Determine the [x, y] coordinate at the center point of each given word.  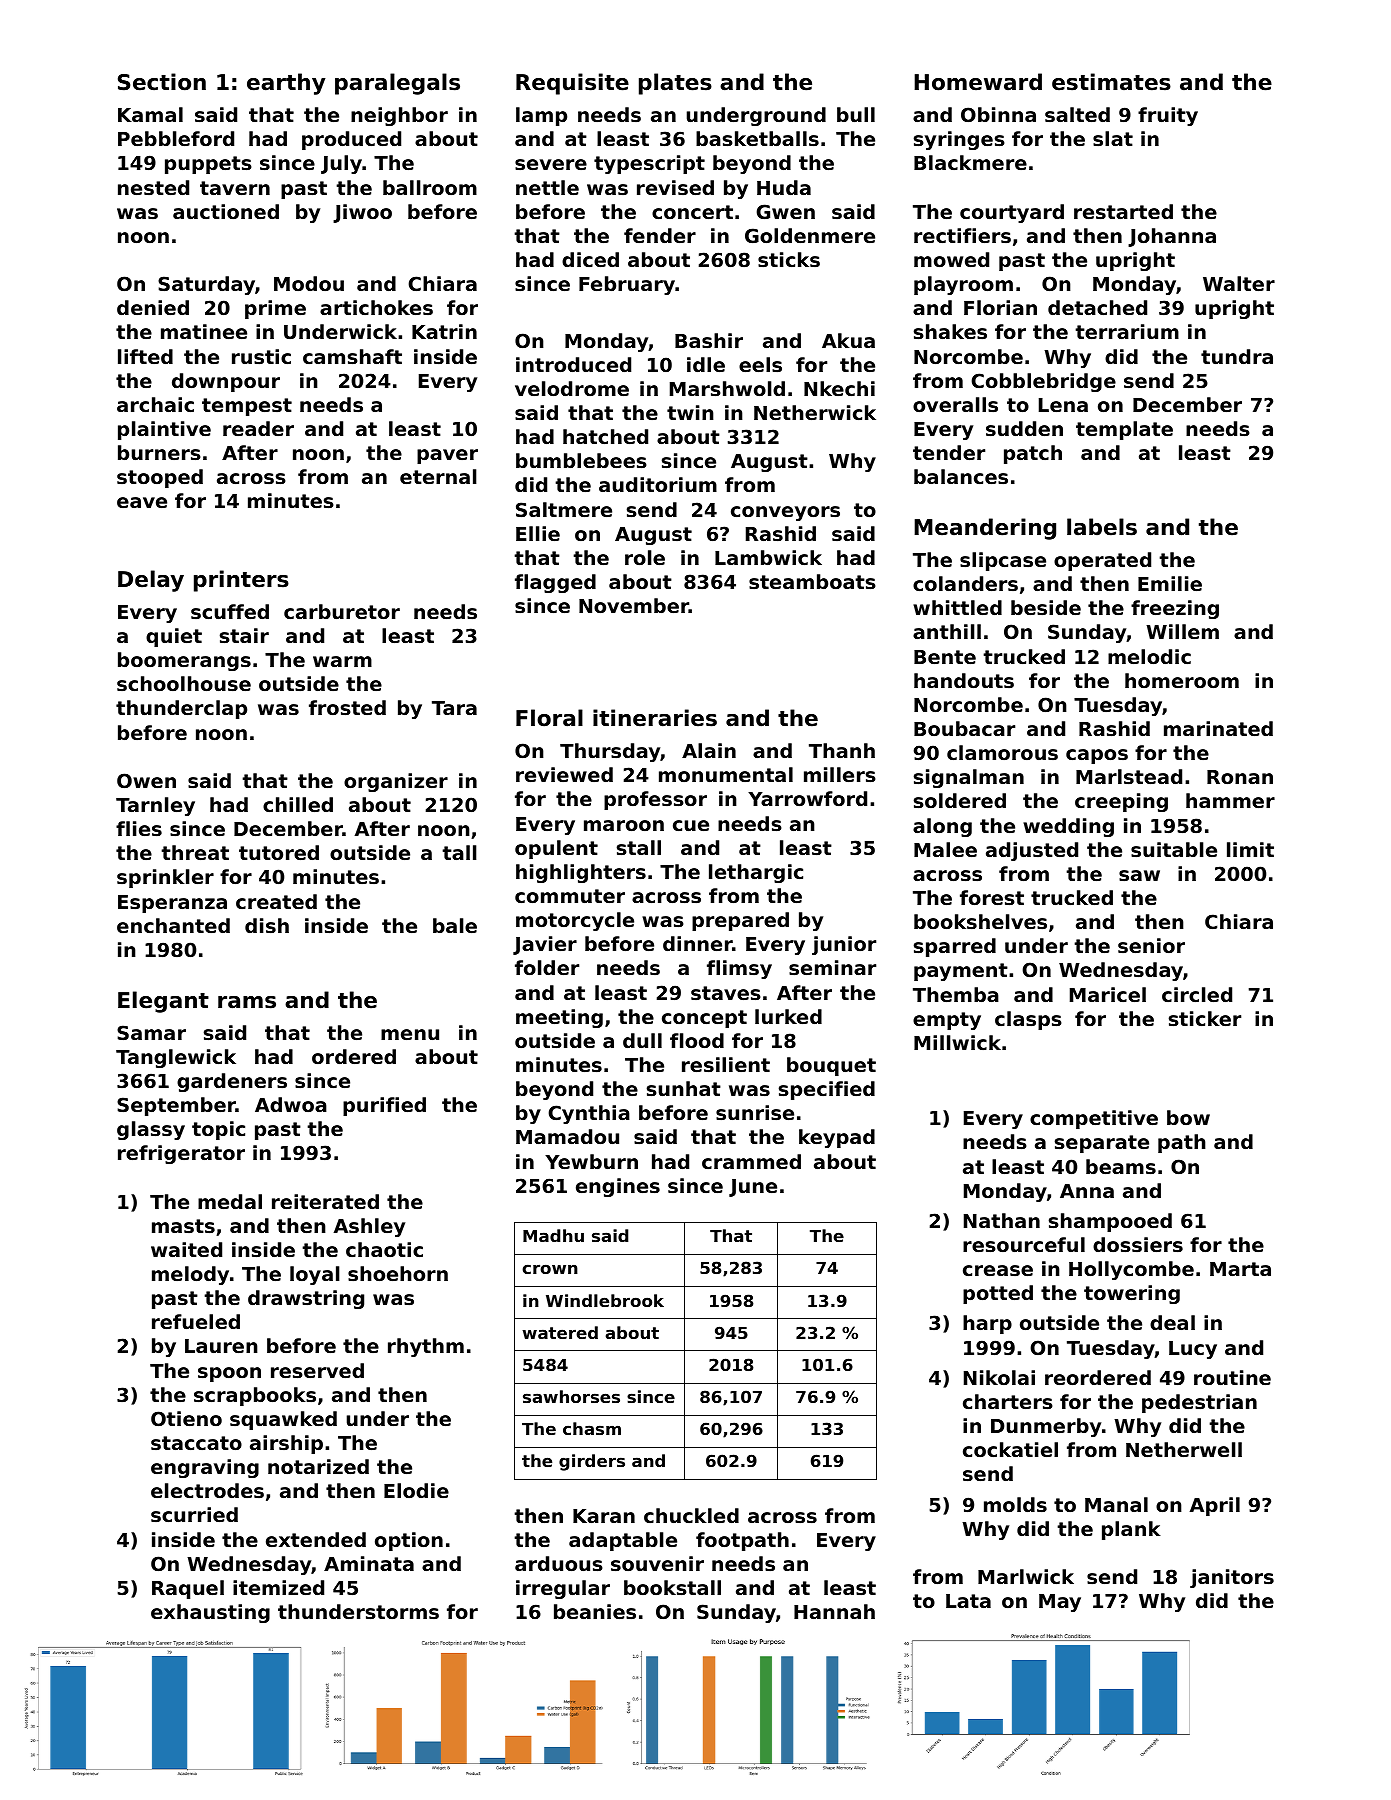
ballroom [430, 187]
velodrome [572, 388]
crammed [751, 1161]
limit [1250, 849]
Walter [1239, 283]
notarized [318, 1466]
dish [267, 925]
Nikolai [999, 1377]
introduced [573, 364]
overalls [955, 404]
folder [547, 967]
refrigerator [181, 1154]
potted [998, 1294]
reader [258, 428]
